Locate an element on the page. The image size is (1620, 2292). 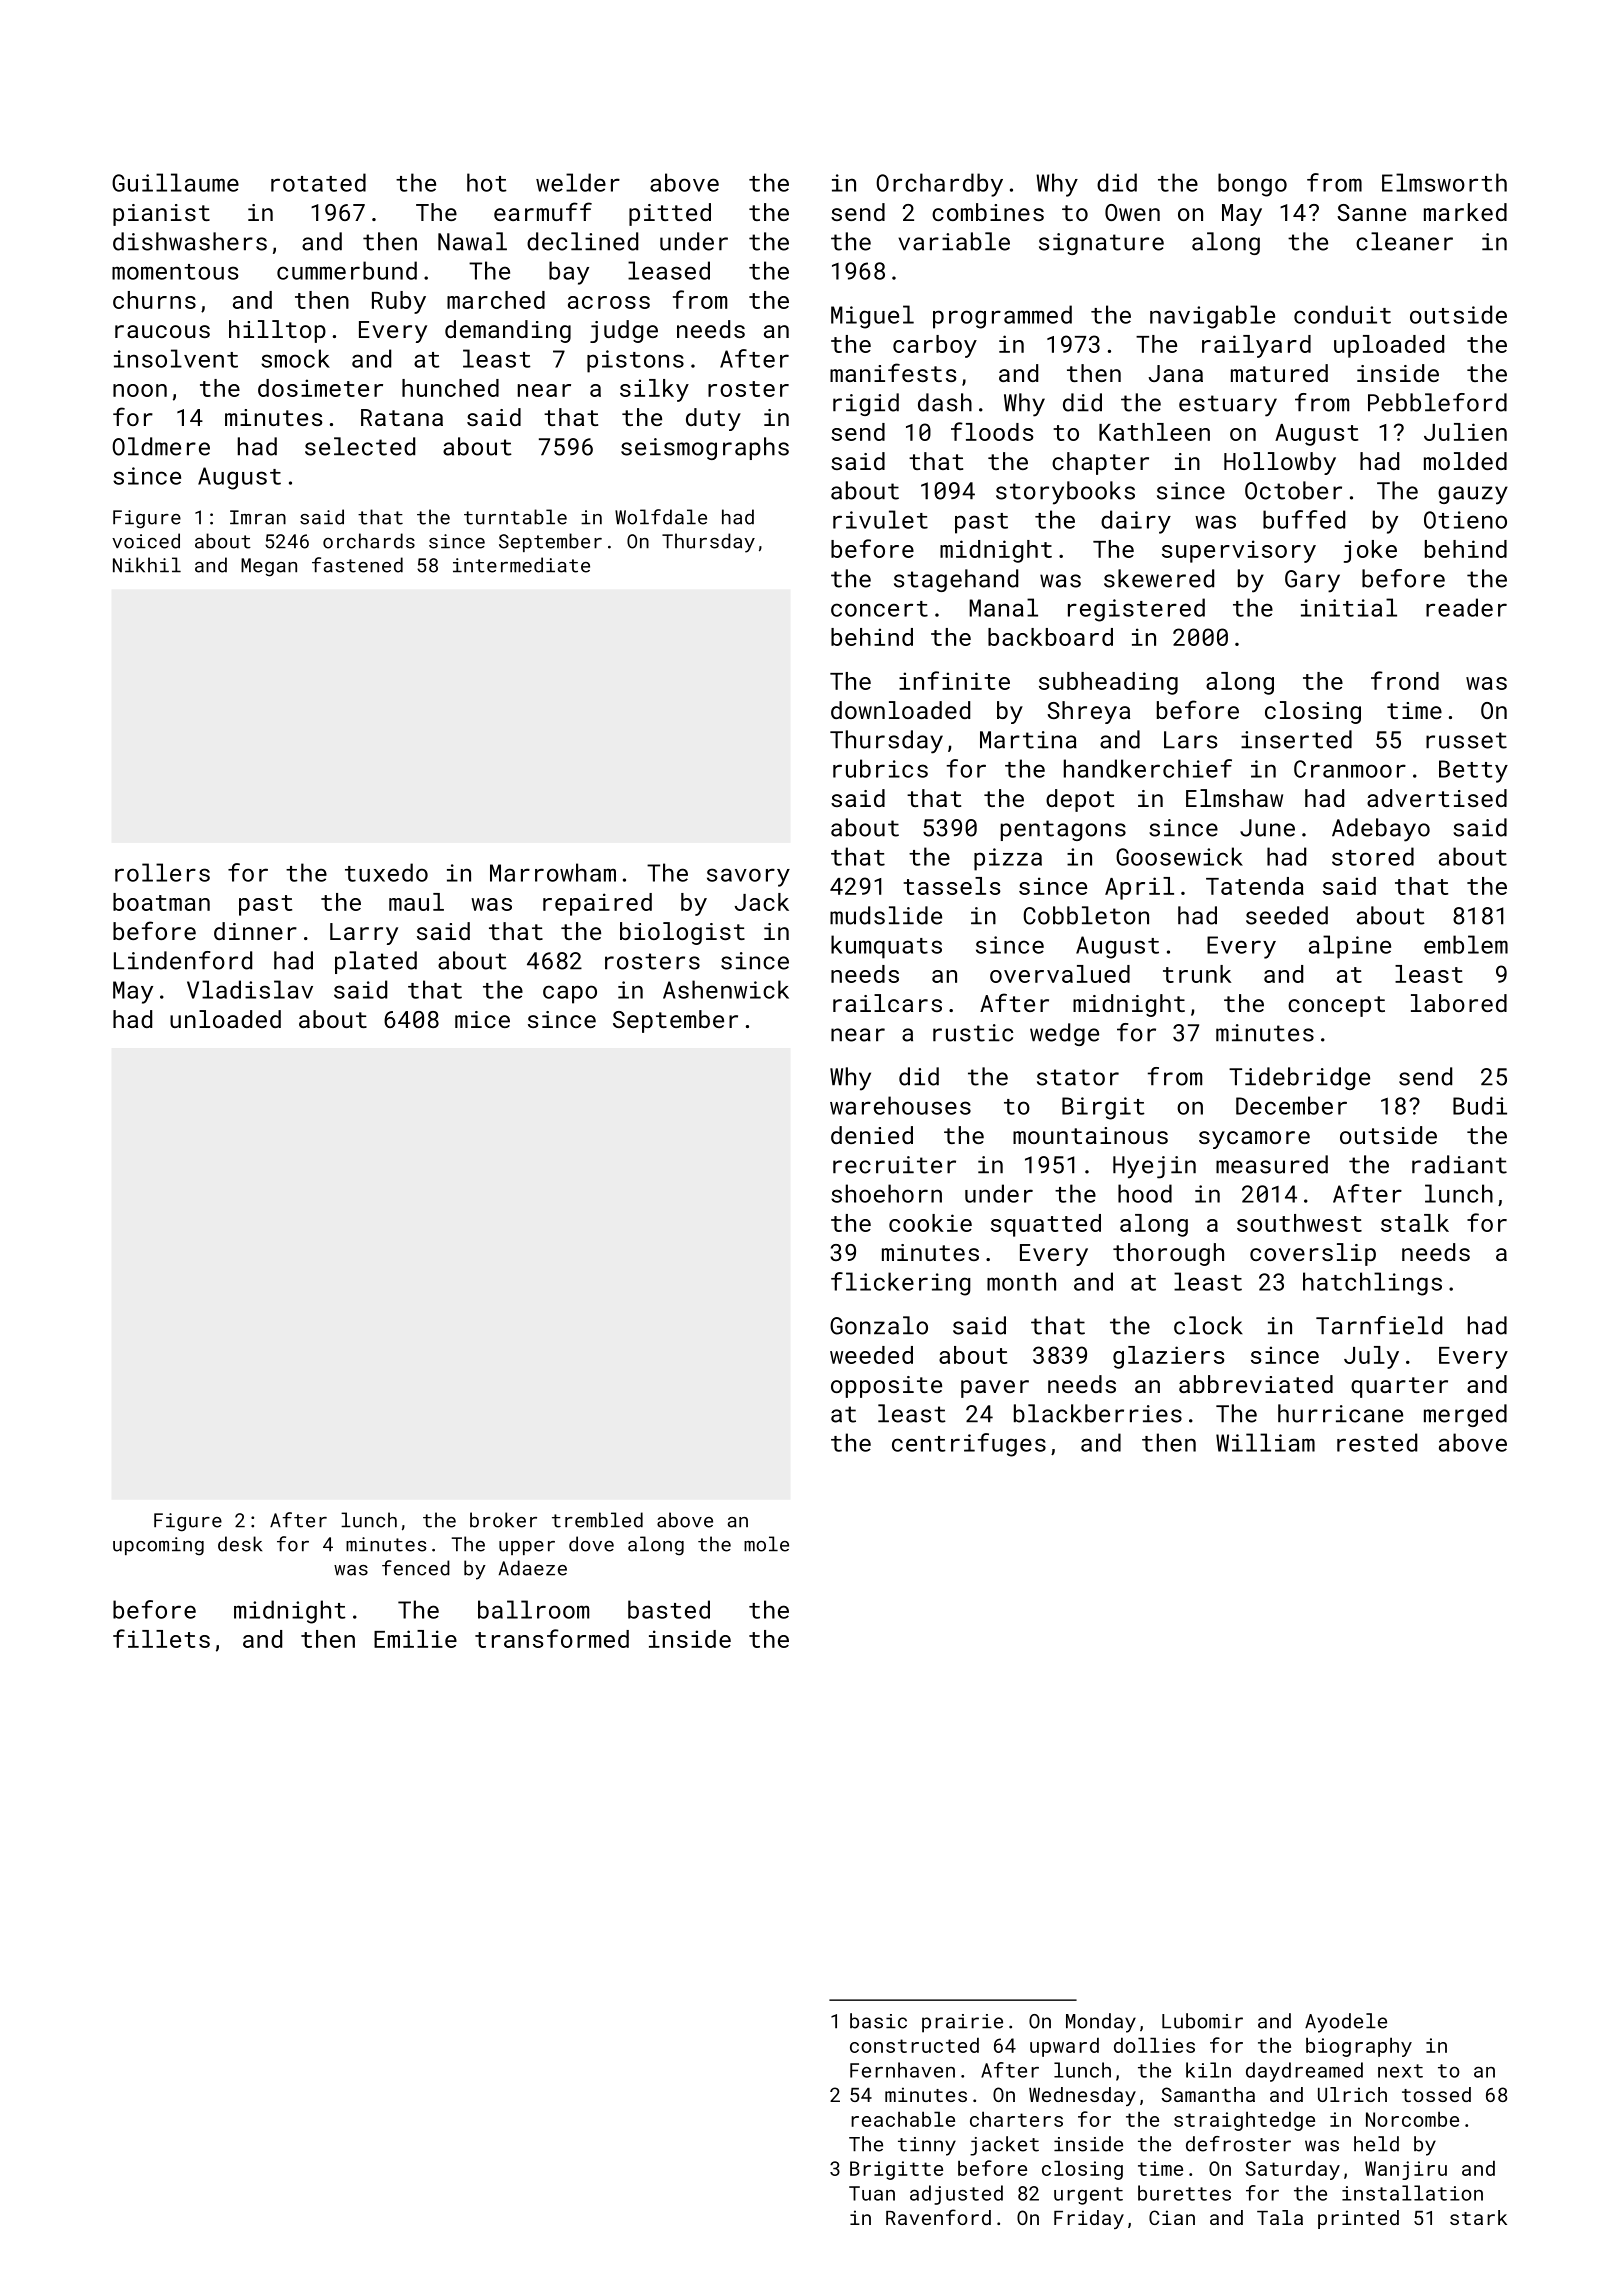
Imran is located at coordinates (258, 517).
